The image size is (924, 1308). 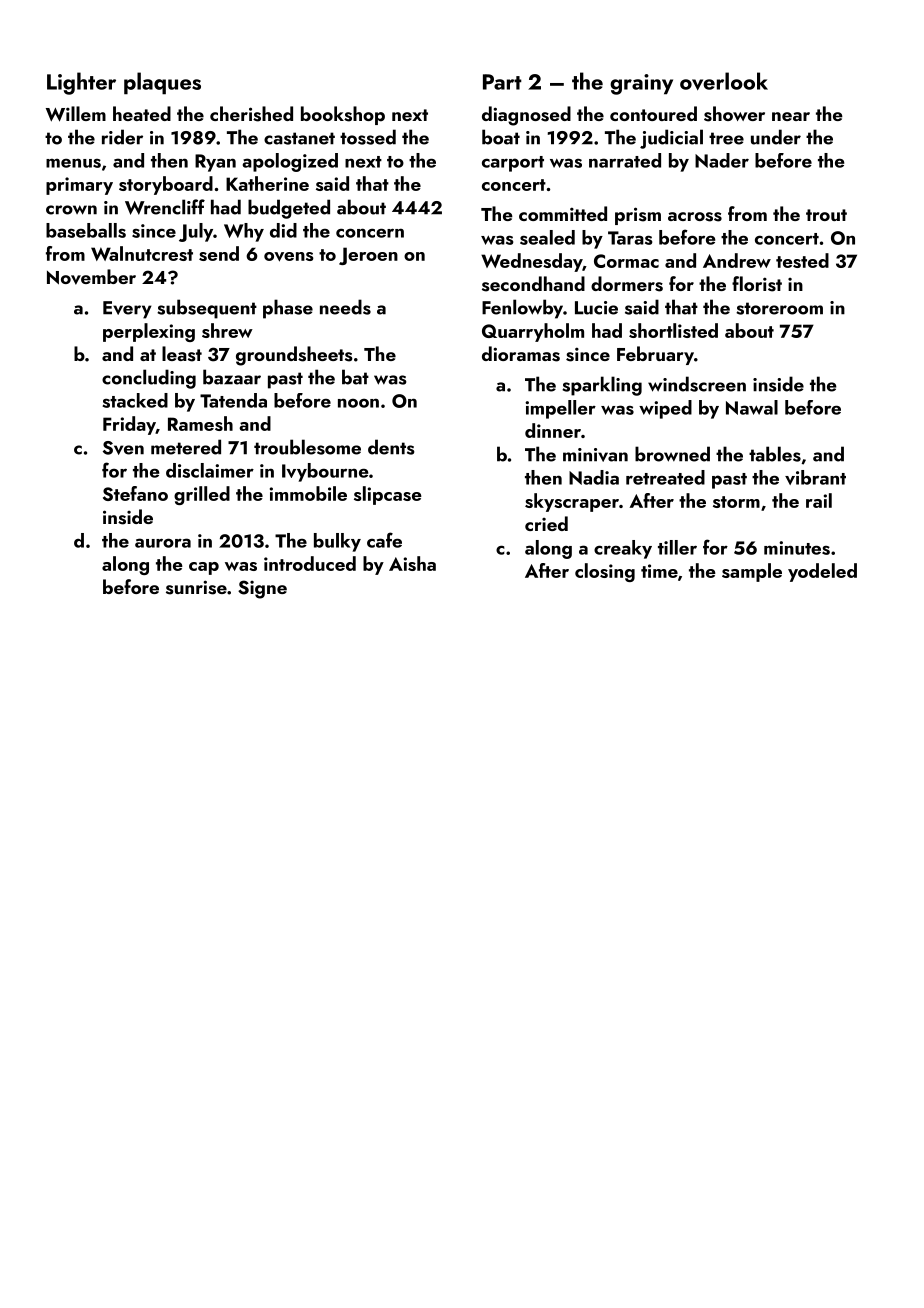 What do you see at coordinates (665, 409) in the screenshot?
I see `wiped` at bounding box center [665, 409].
